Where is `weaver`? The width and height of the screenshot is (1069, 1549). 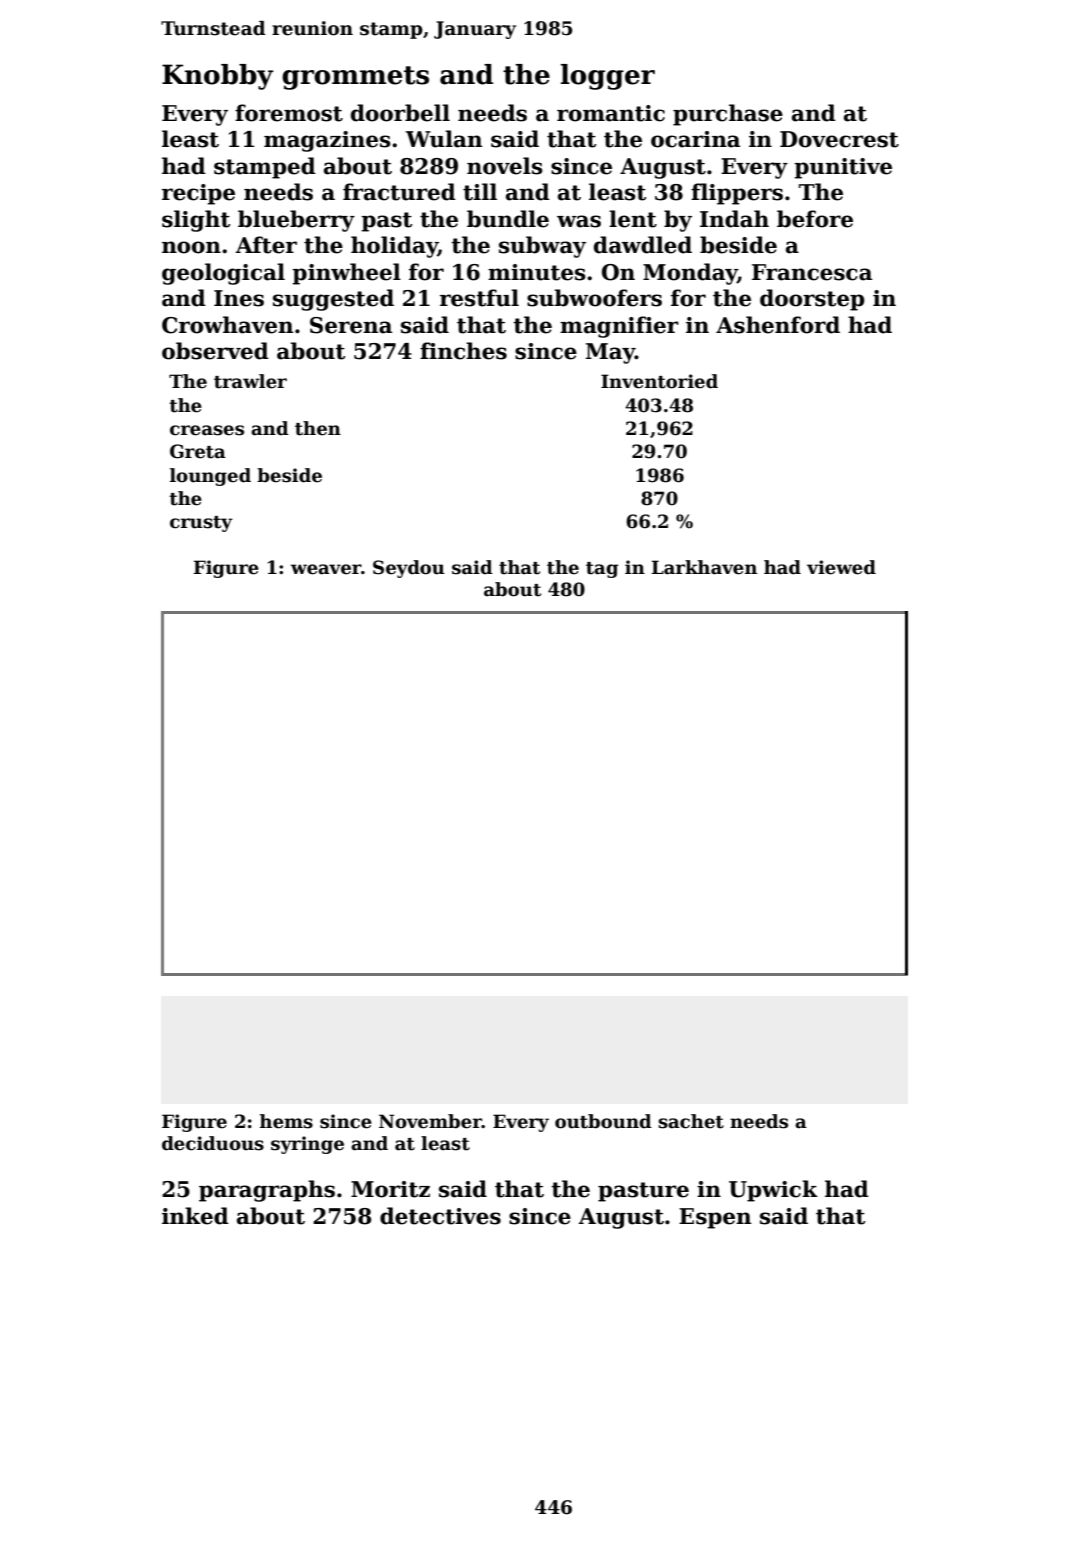
weaver is located at coordinates (326, 569).
